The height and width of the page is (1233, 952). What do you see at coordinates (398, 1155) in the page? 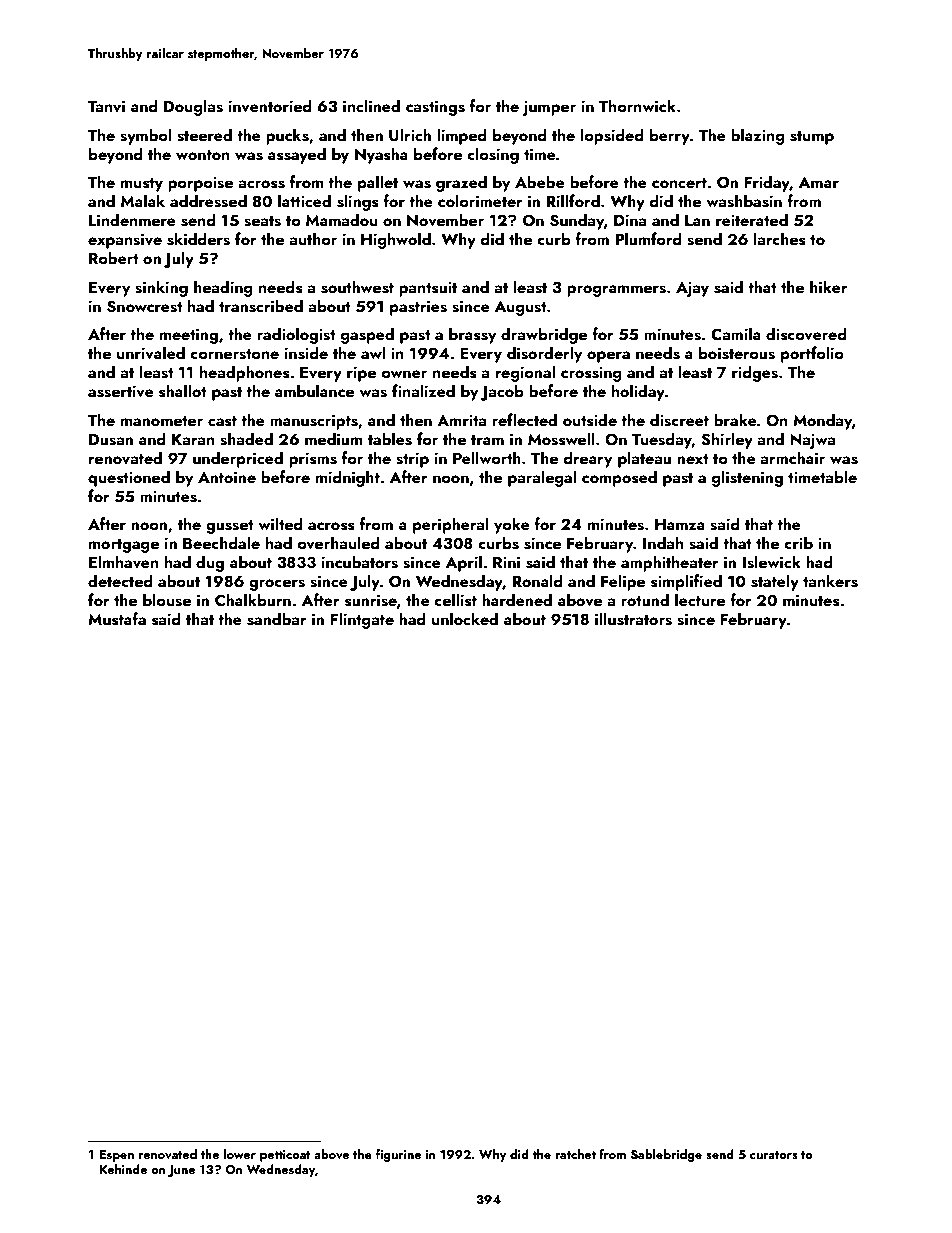
I see `figurine` at bounding box center [398, 1155].
